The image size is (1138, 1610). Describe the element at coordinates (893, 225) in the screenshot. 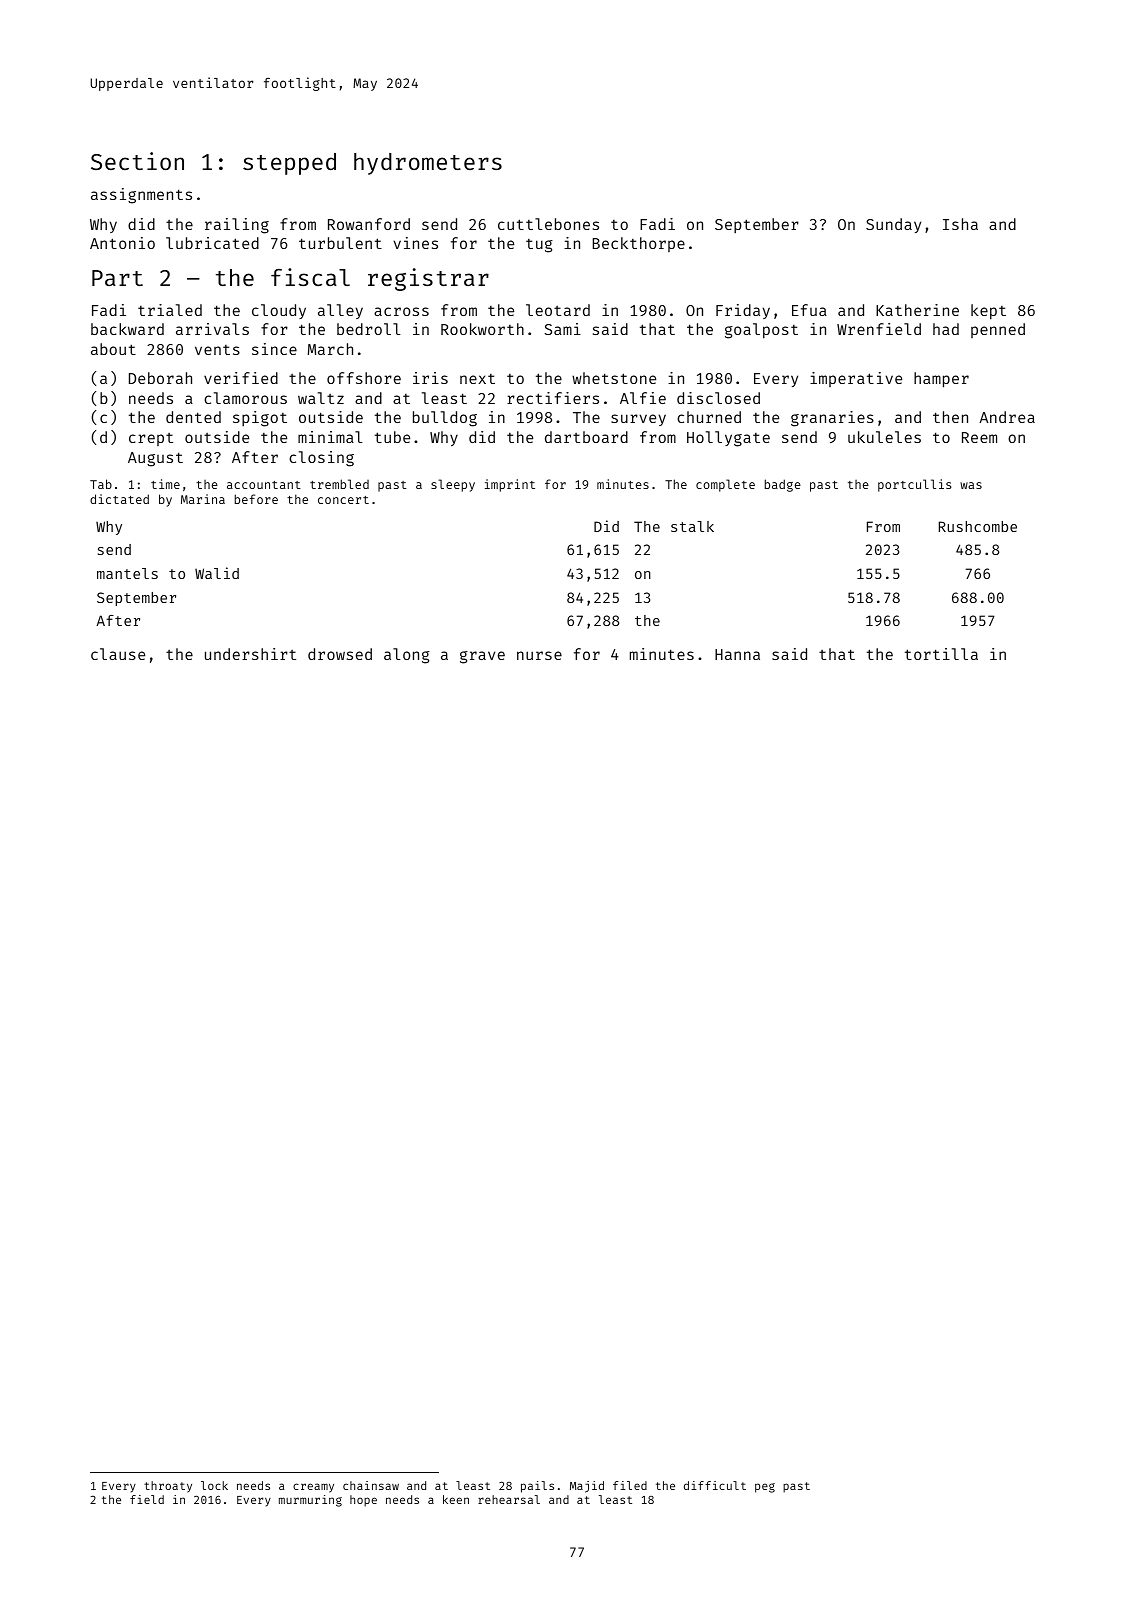

I see `Sunday` at that location.
